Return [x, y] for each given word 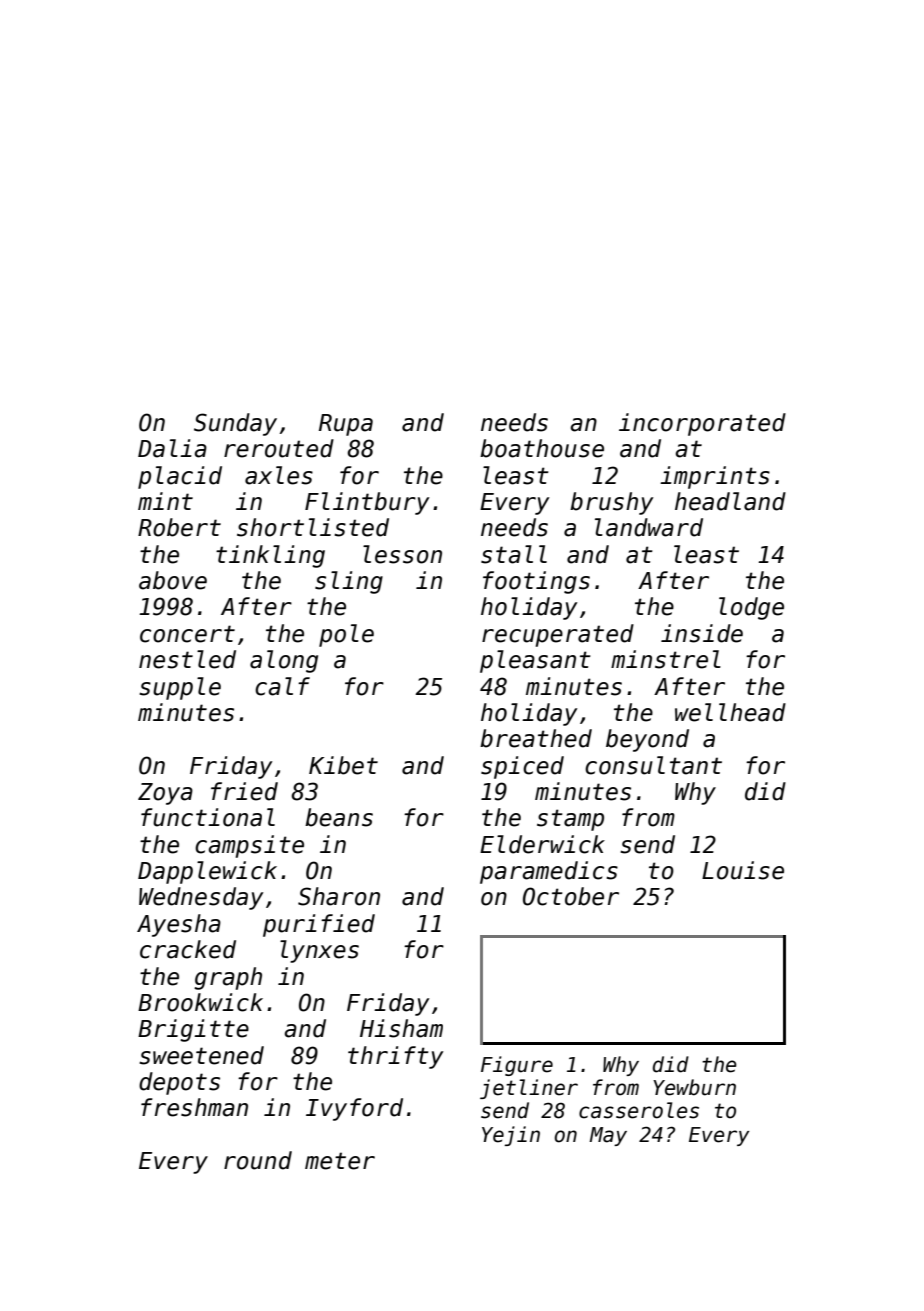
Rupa [346, 425]
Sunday [235, 424]
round [258, 1160]
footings [536, 582]
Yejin [511, 1136]
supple [180, 688]
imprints [715, 477]
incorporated [702, 424]
